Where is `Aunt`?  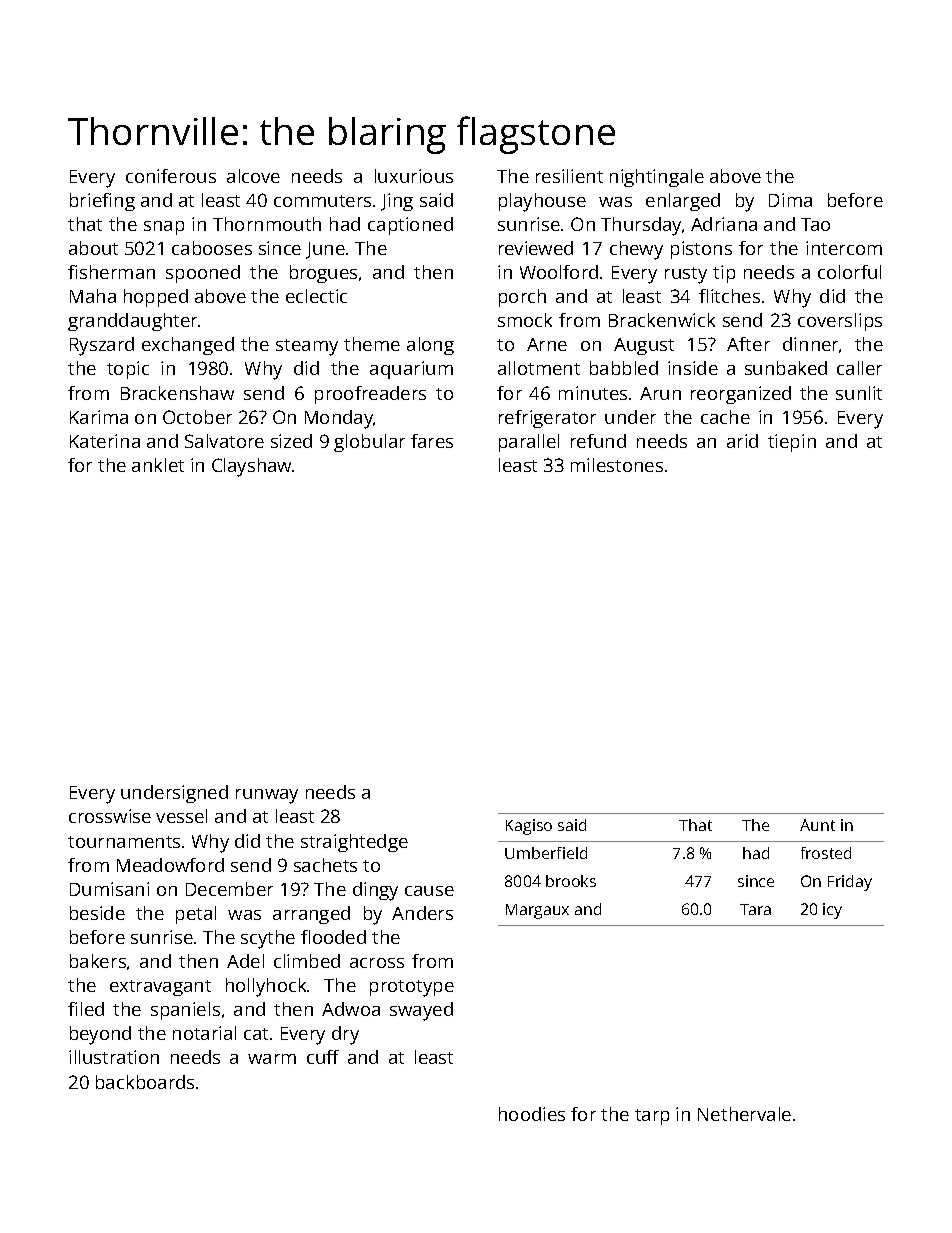
Aunt is located at coordinates (817, 825).
